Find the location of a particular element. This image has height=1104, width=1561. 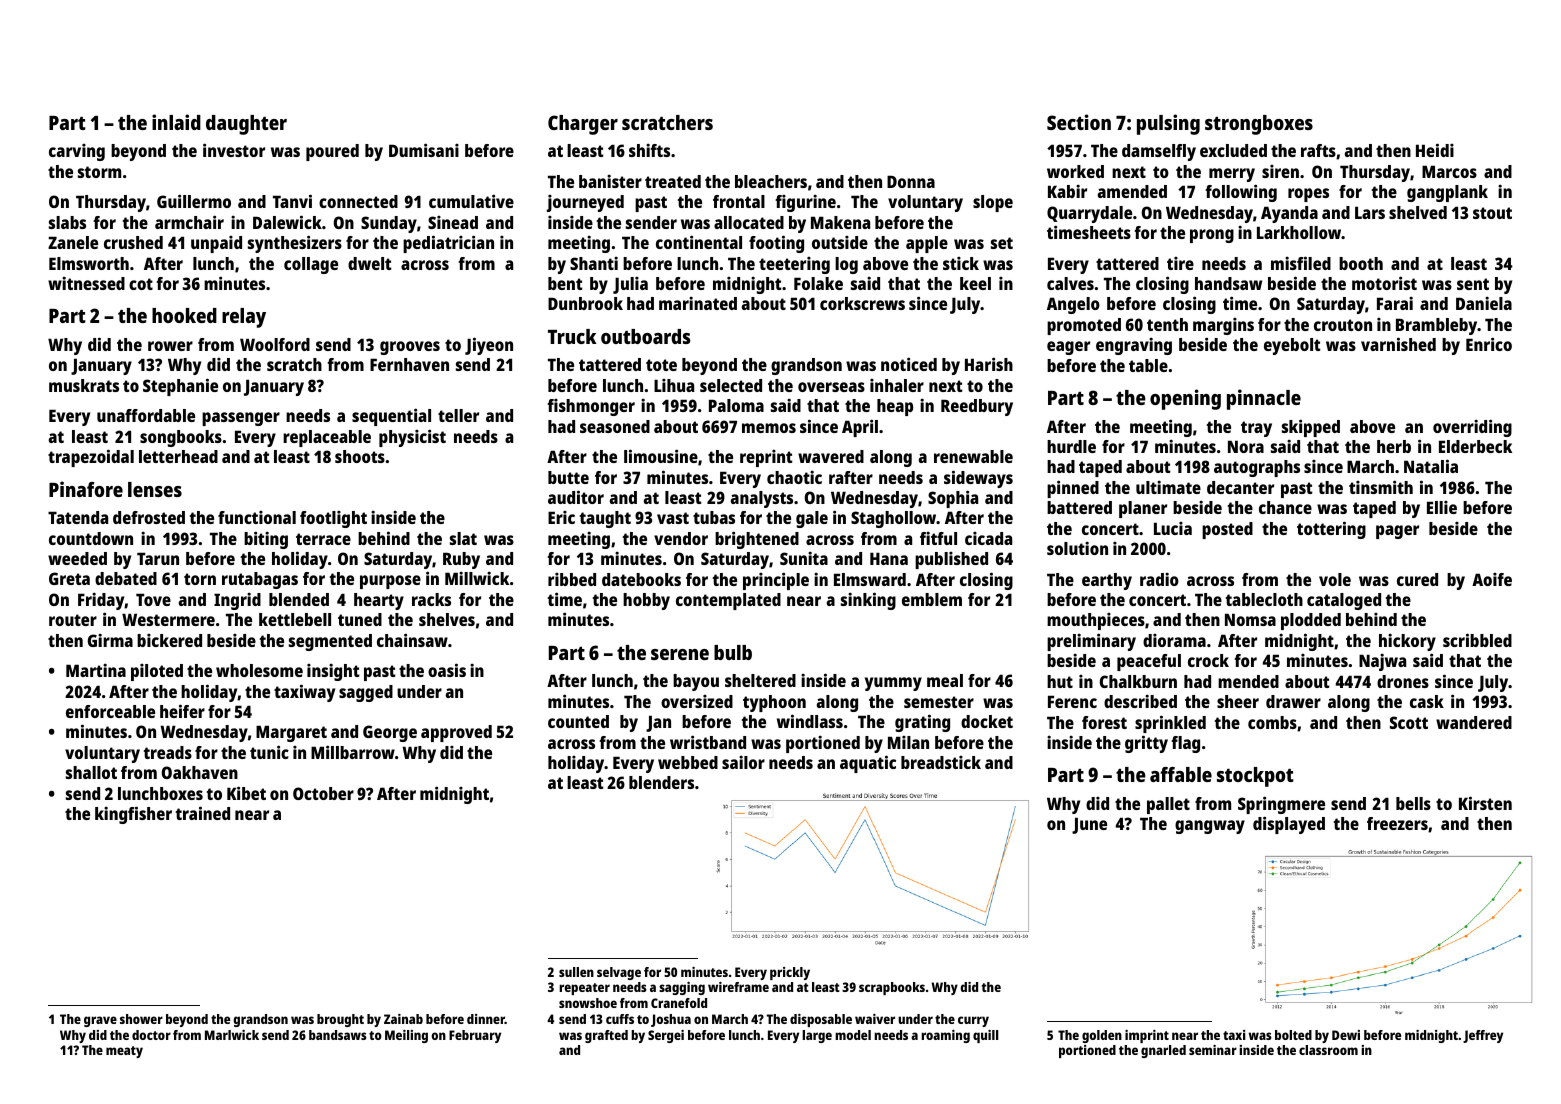

Section is located at coordinates (1079, 122).
